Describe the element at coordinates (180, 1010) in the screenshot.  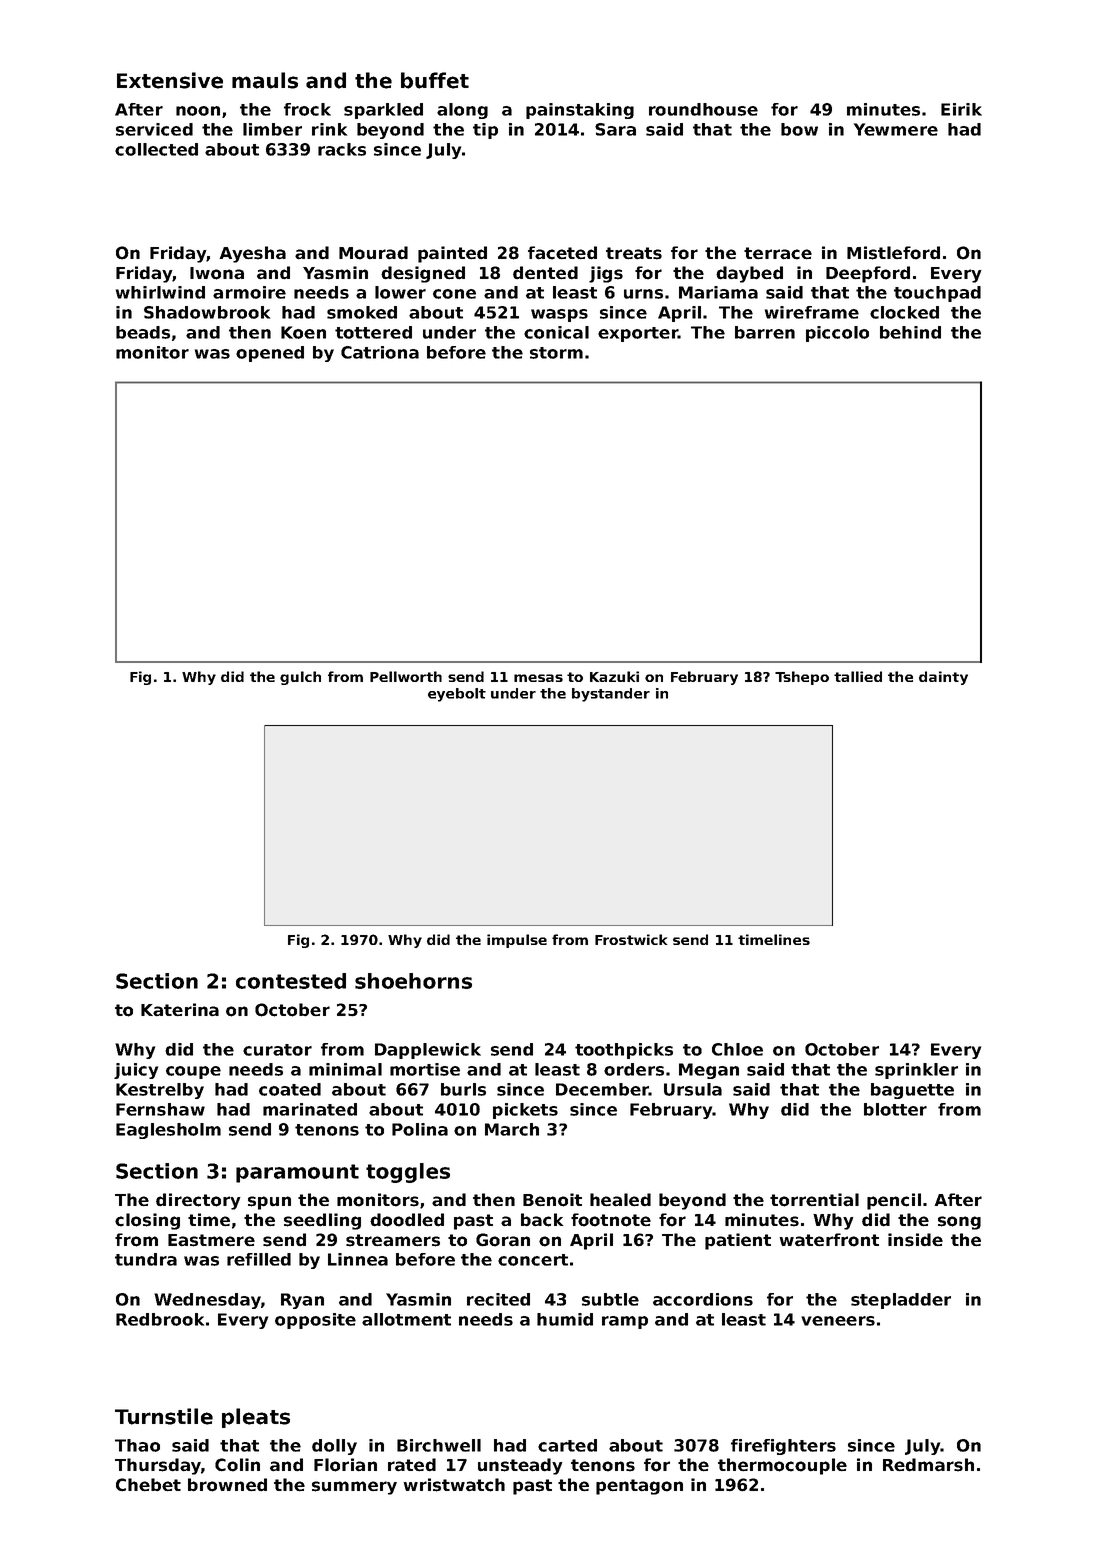
I see `Katerina` at that location.
